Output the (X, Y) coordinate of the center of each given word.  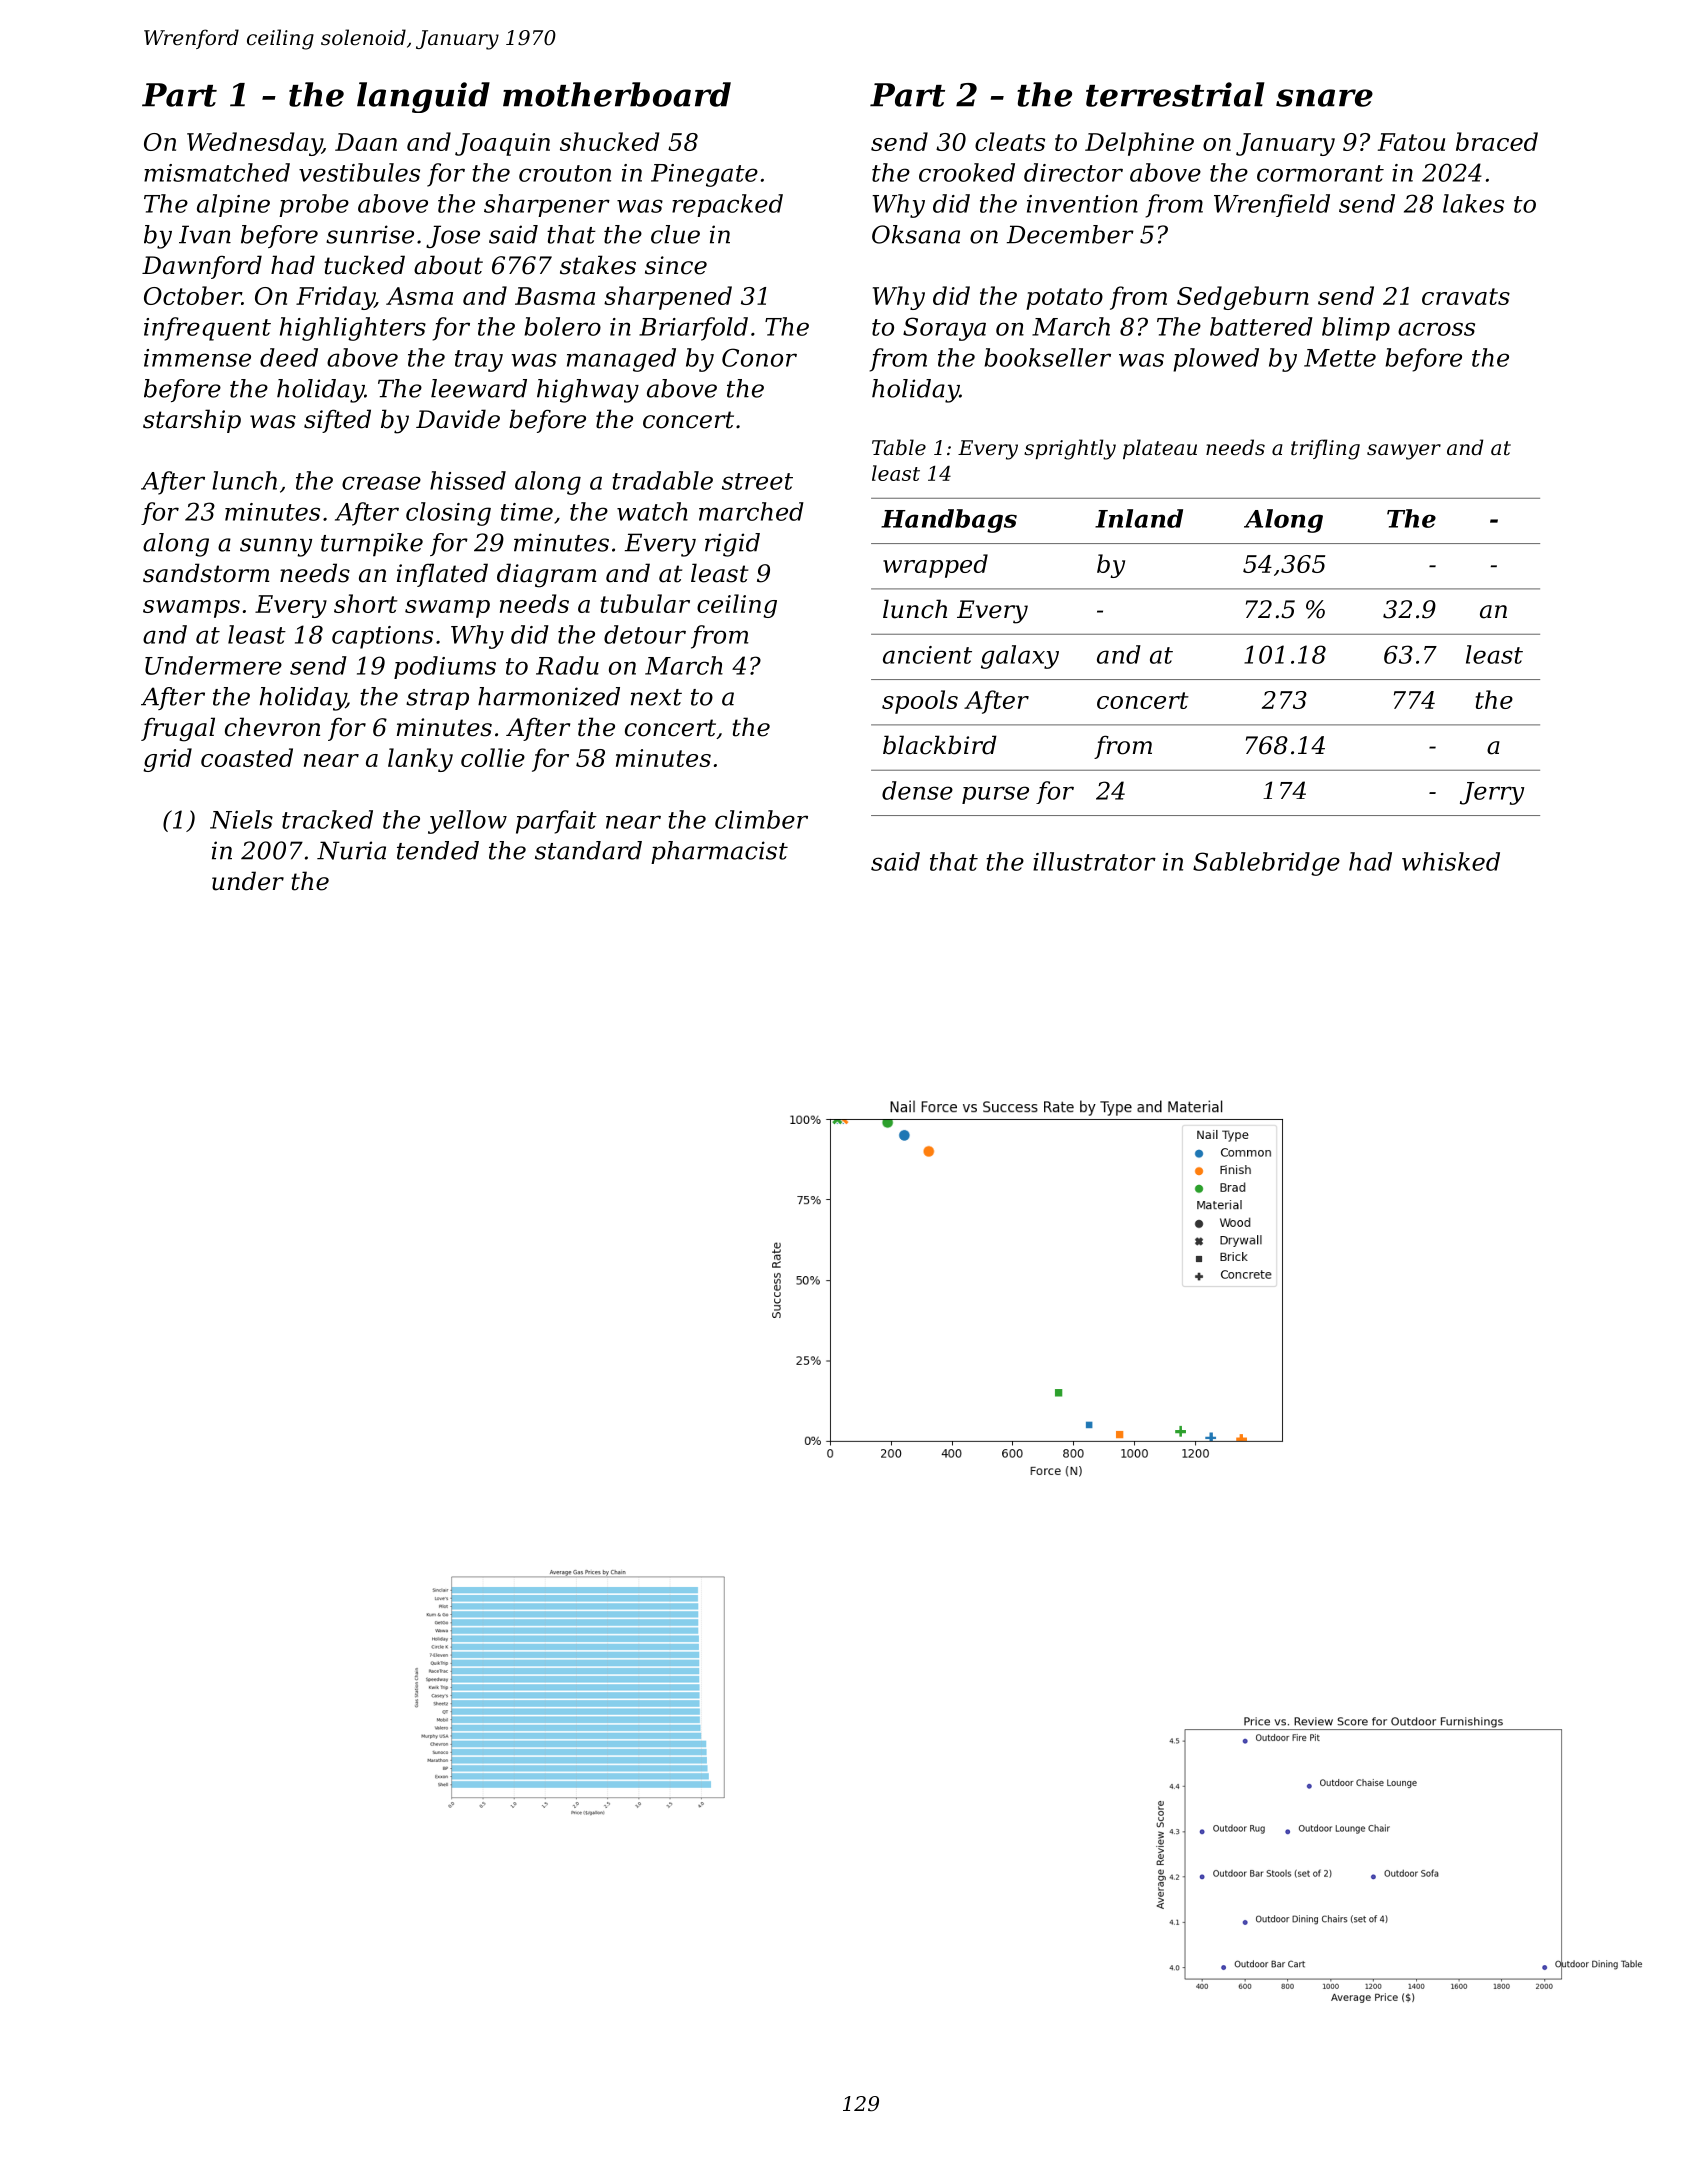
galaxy (1020, 657)
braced (1497, 141)
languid (423, 97)
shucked (609, 141)
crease (381, 483)
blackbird (940, 745)
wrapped (935, 566)
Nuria (351, 850)
